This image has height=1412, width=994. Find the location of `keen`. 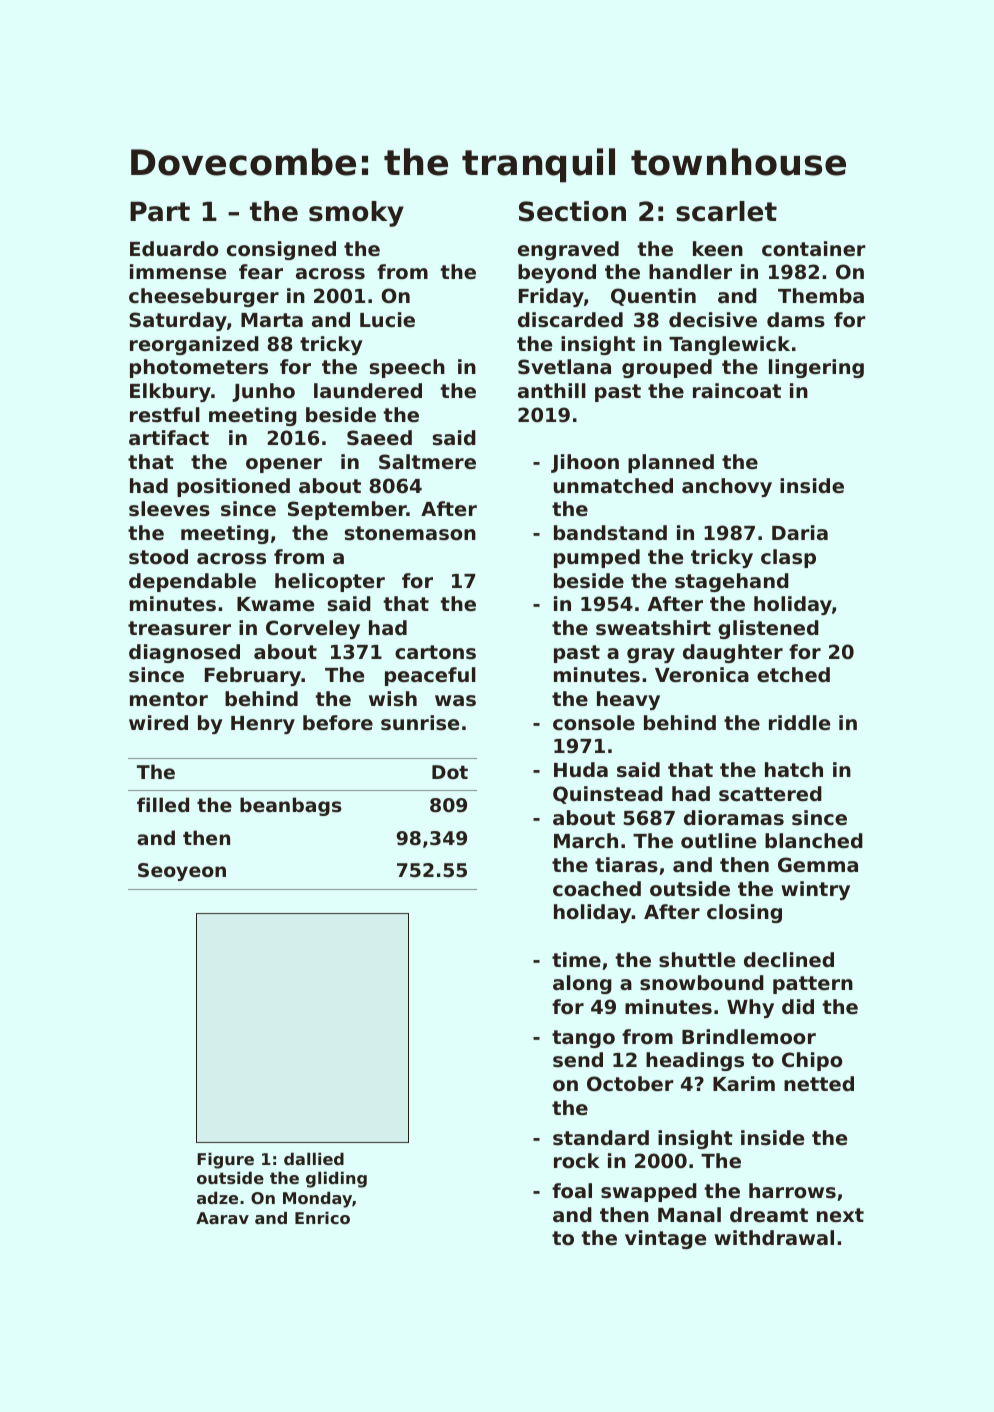

keen is located at coordinates (718, 248).
